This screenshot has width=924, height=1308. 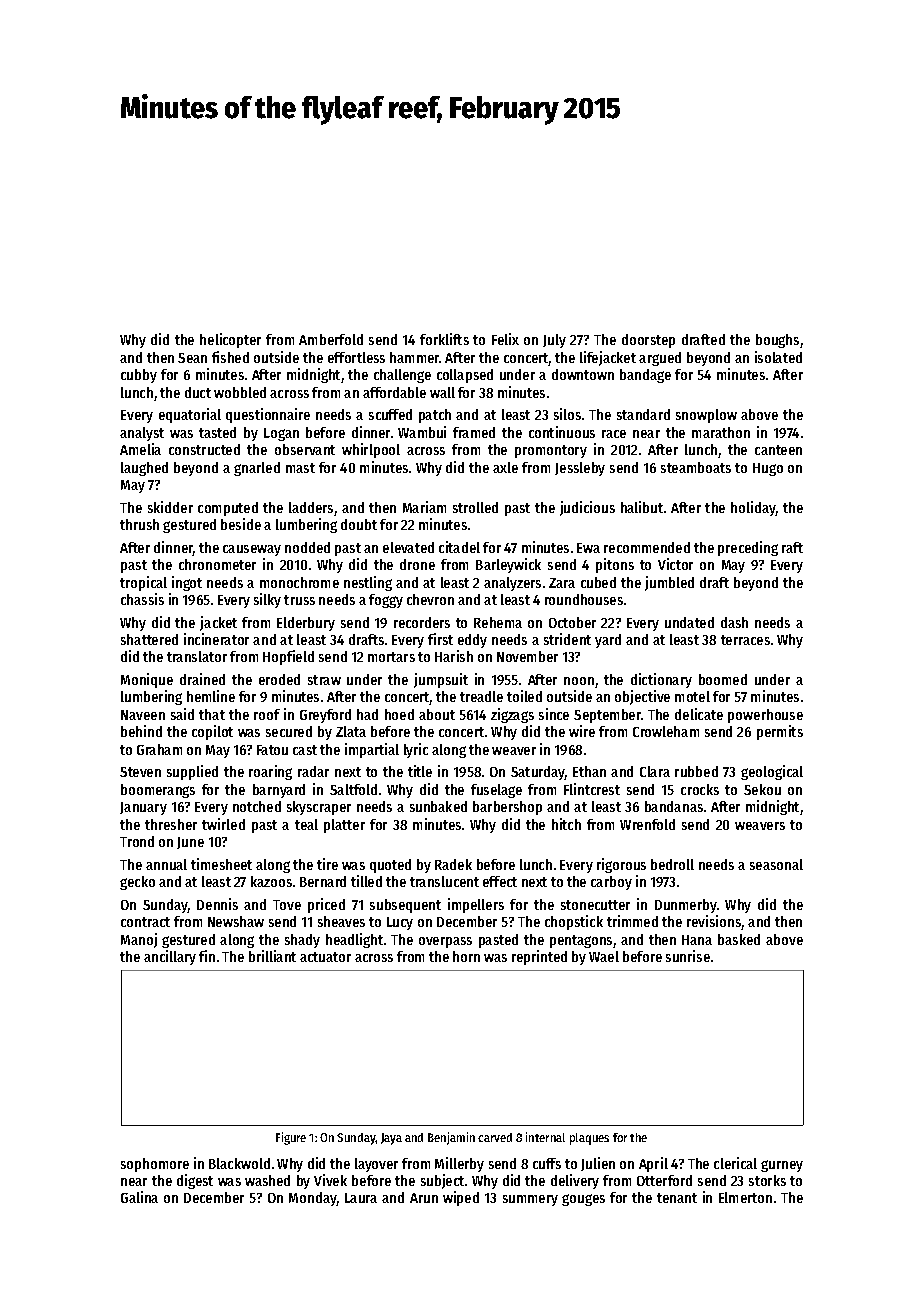 What do you see at coordinates (647, 824) in the screenshot?
I see `Wrenfold` at bounding box center [647, 824].
